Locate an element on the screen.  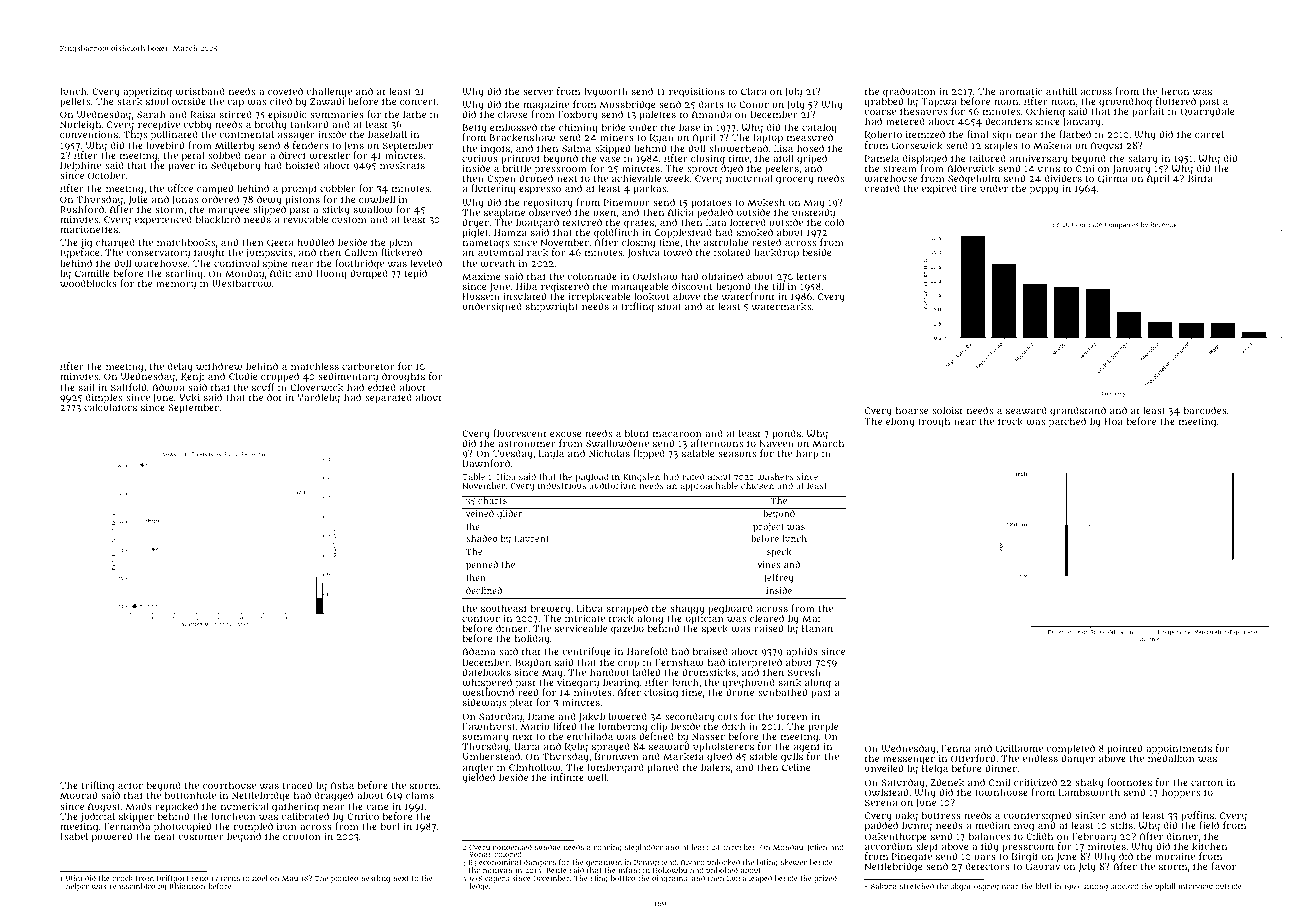
actor is located at coordinates (130, 785).
